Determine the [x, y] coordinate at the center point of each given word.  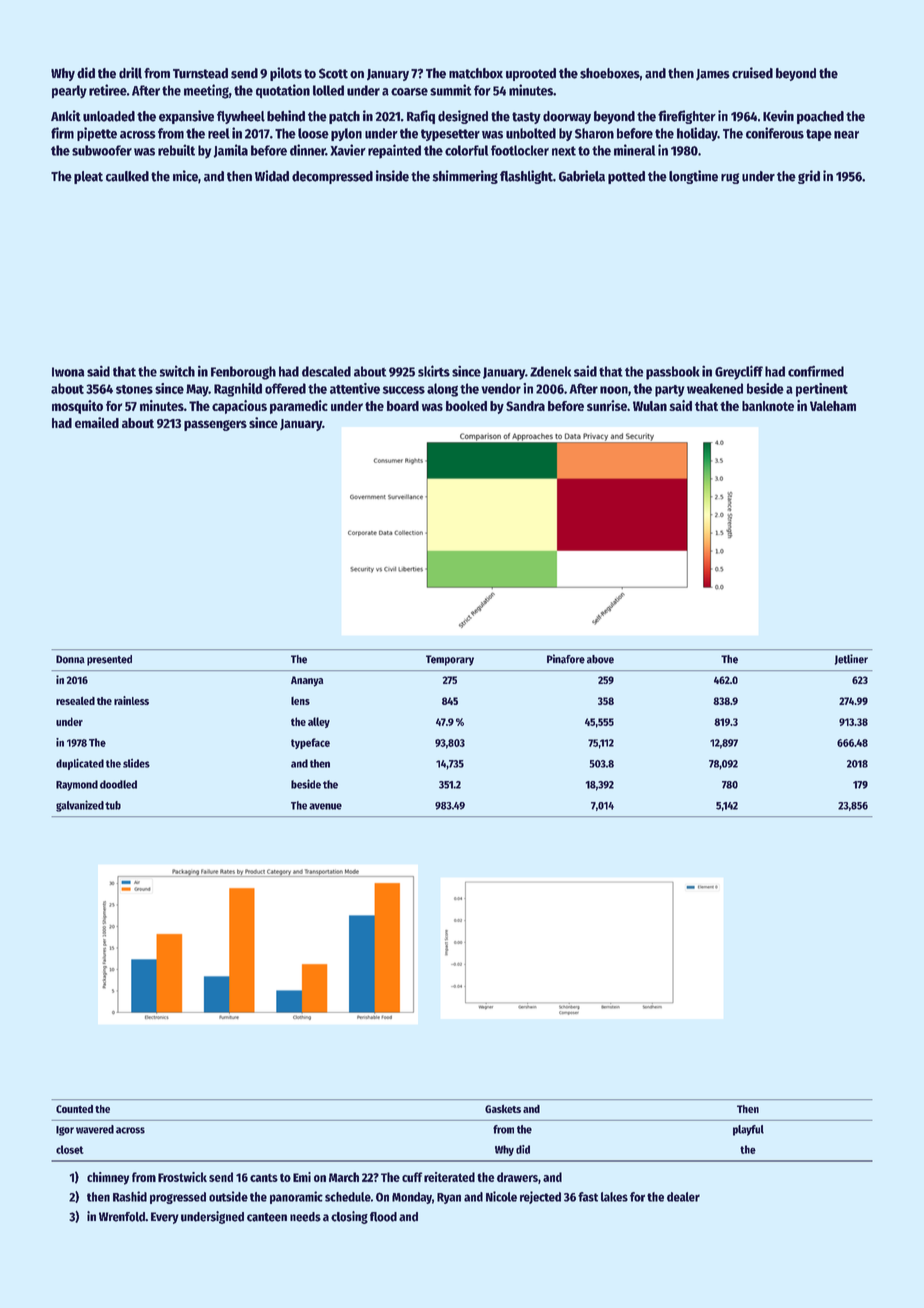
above [600, 659]
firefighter [687, 117]
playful [748, 1130]
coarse [409, 92]
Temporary [450, 660]
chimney [108, 1178]
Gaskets [503, 1108]
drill [130, 73]
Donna [70, 659]
